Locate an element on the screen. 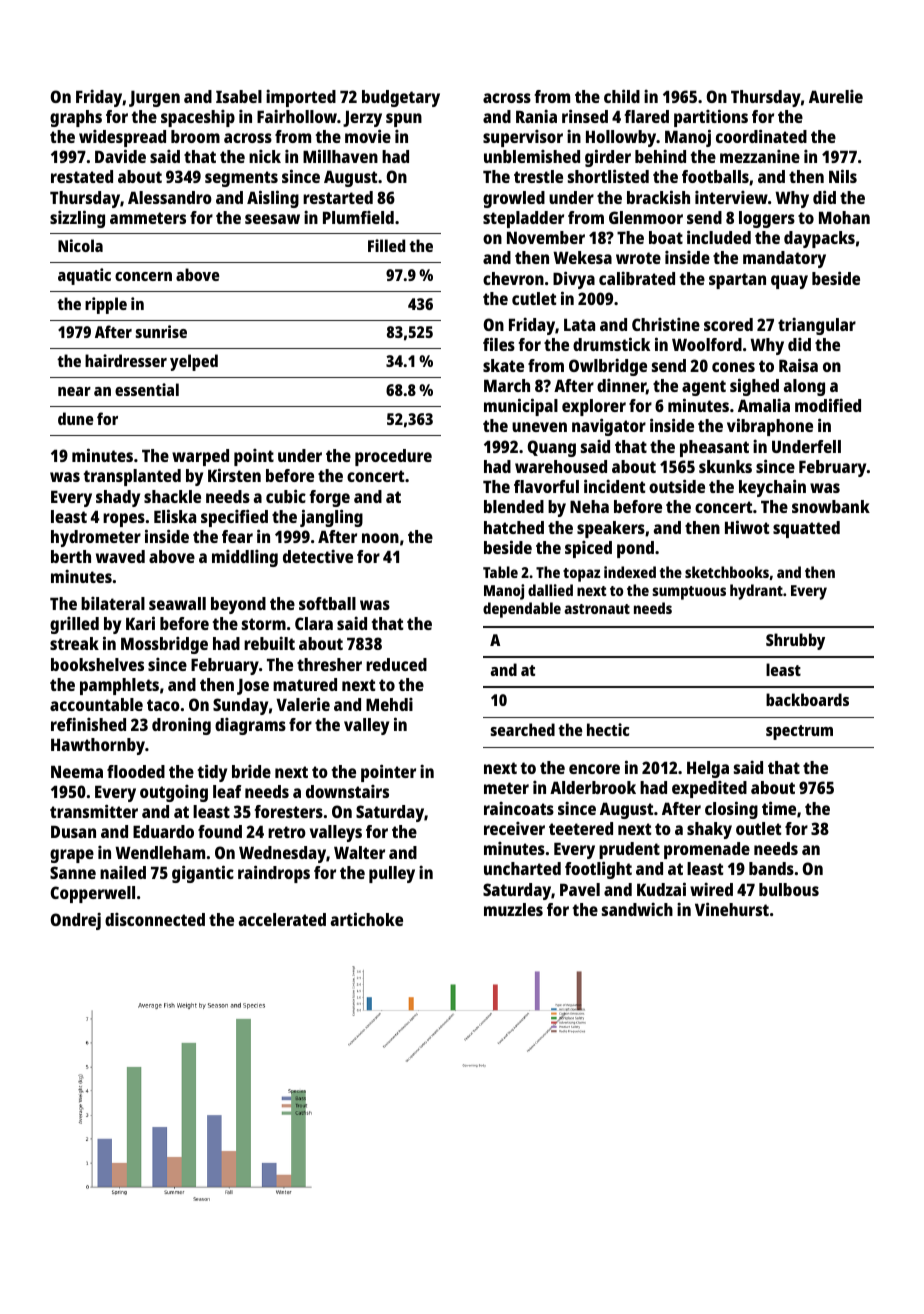 The width and height of the screenshot is (924, 1314). behind is located at coordinates (660, 156).
